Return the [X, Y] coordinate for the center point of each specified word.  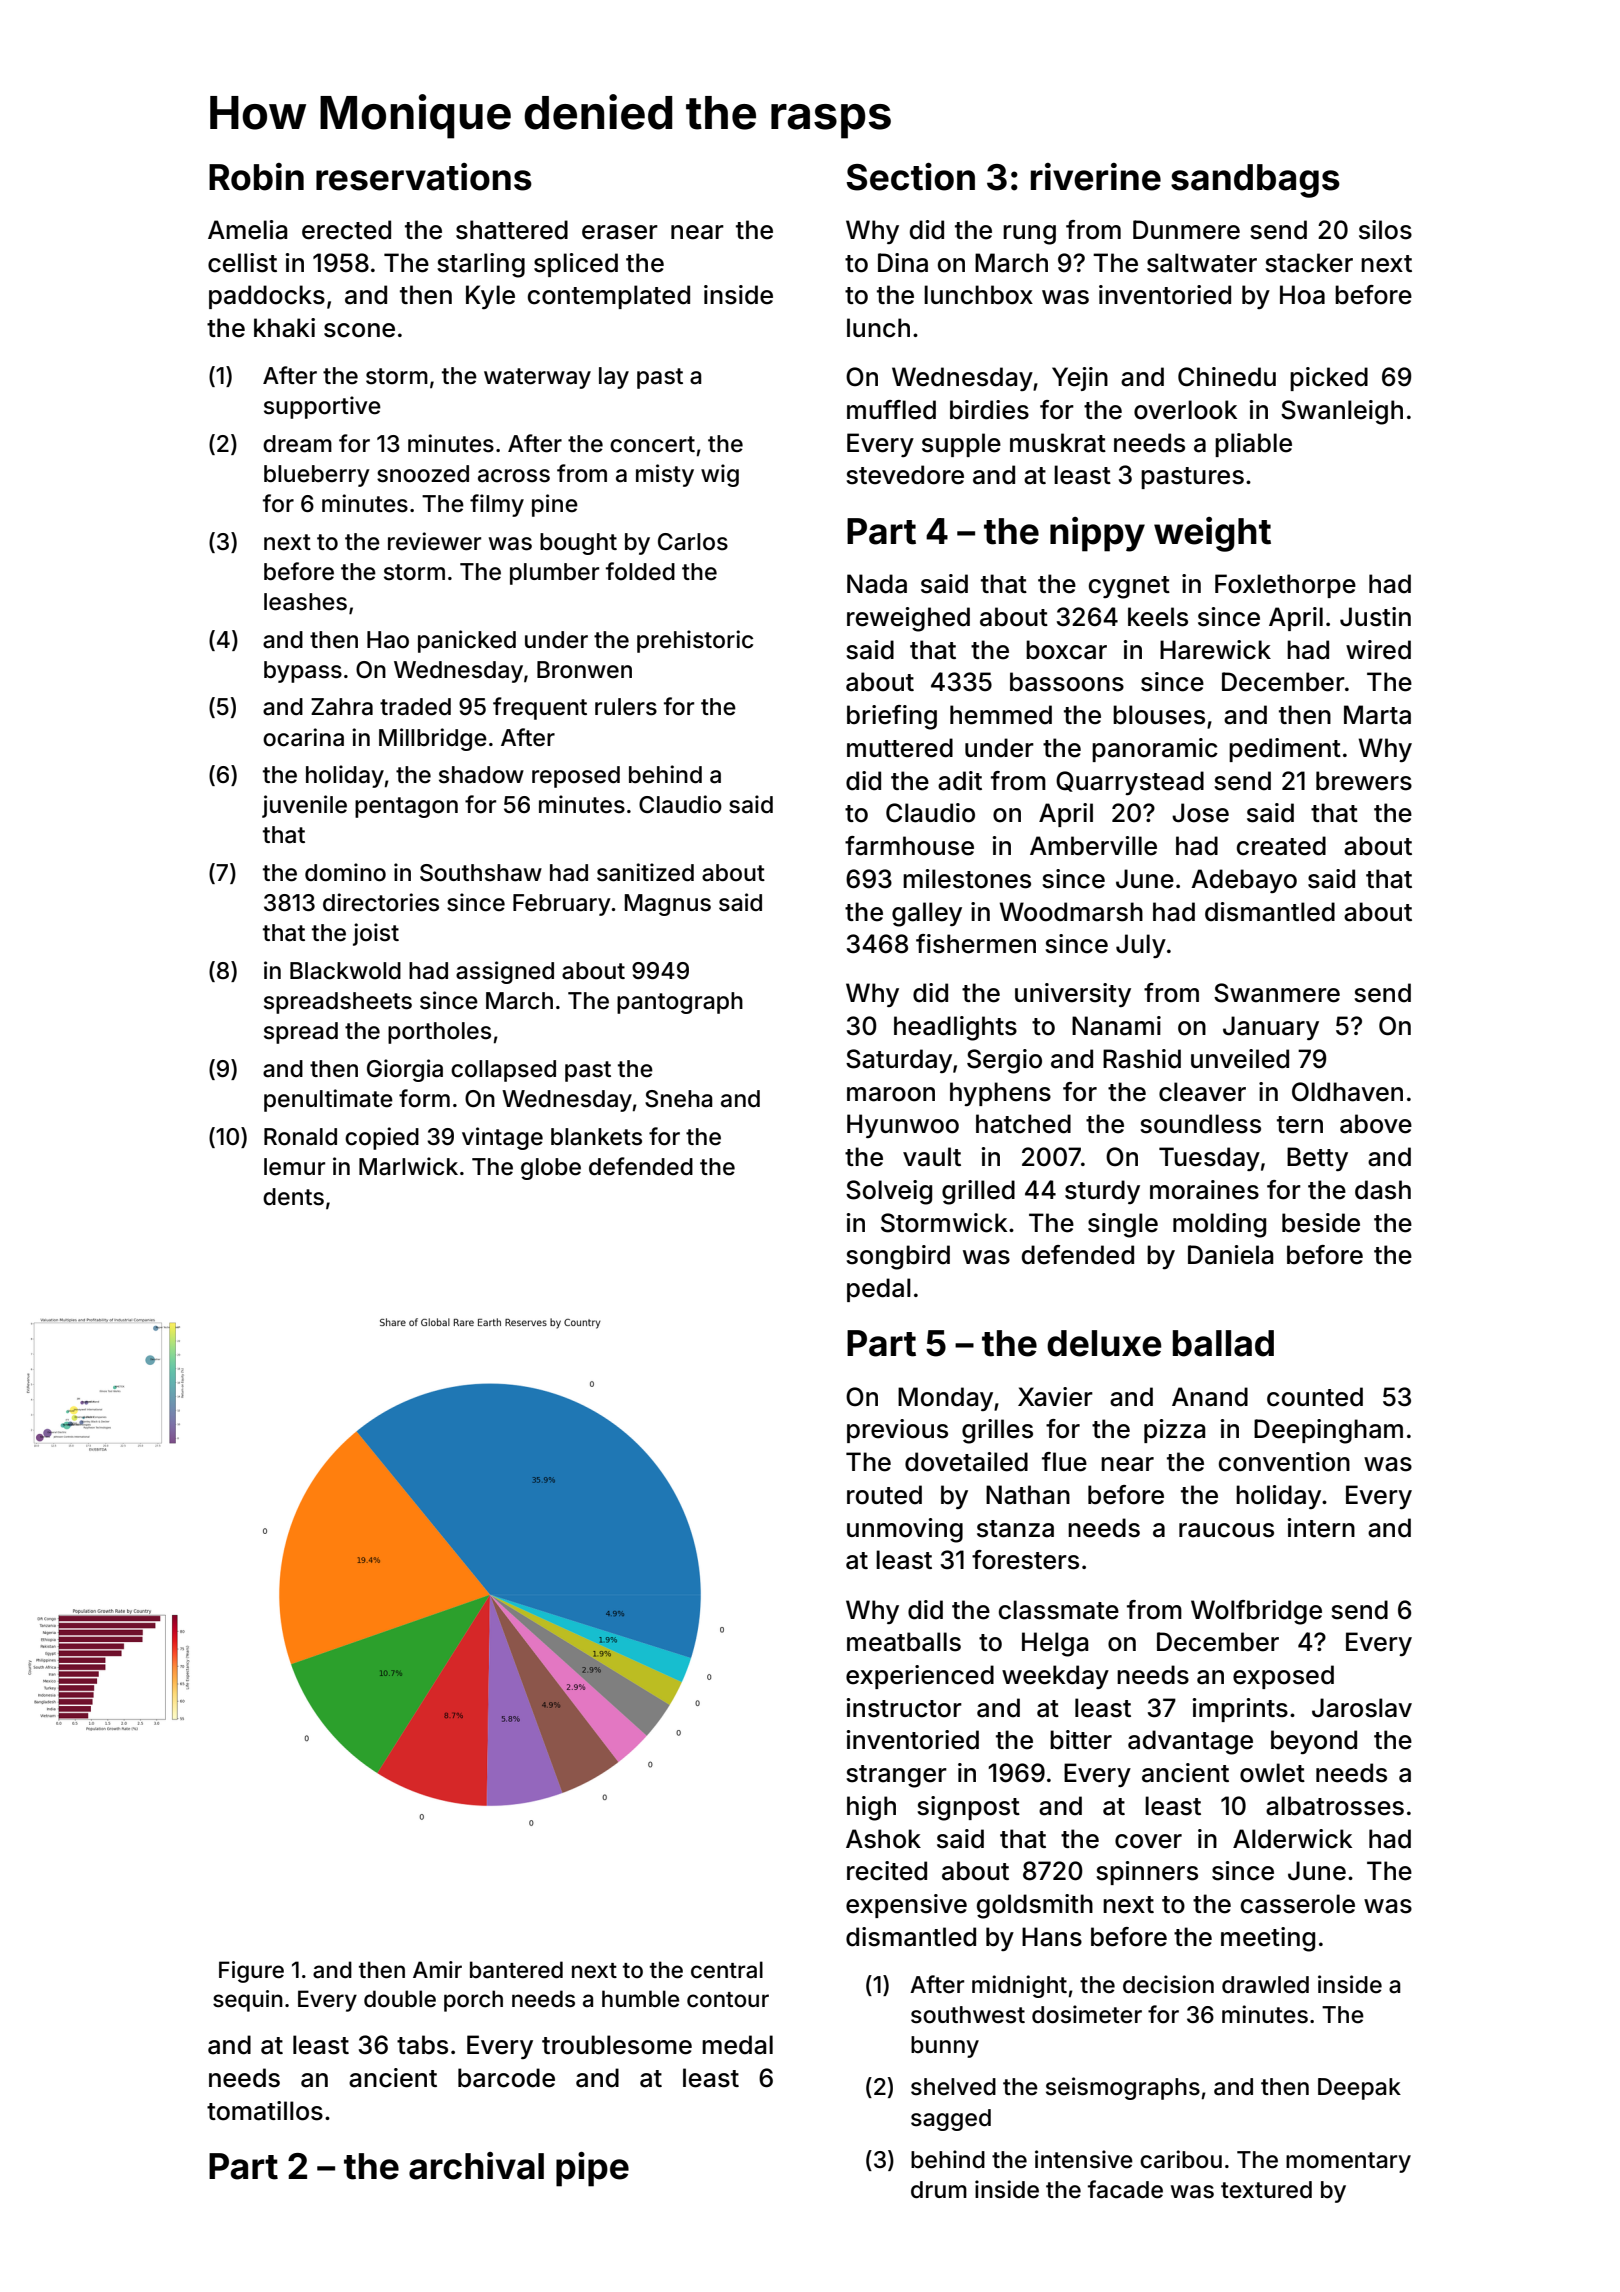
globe [551, 1169]
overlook [1185, 410]
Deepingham [1328, 1431]
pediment [1285, 750]
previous [897, 1431]
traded [415, 707]
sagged [951, 2120]
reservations [424, 177]
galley [927, 914]
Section [910, 177]
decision [1168, 1984]
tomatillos [265, 2111]
